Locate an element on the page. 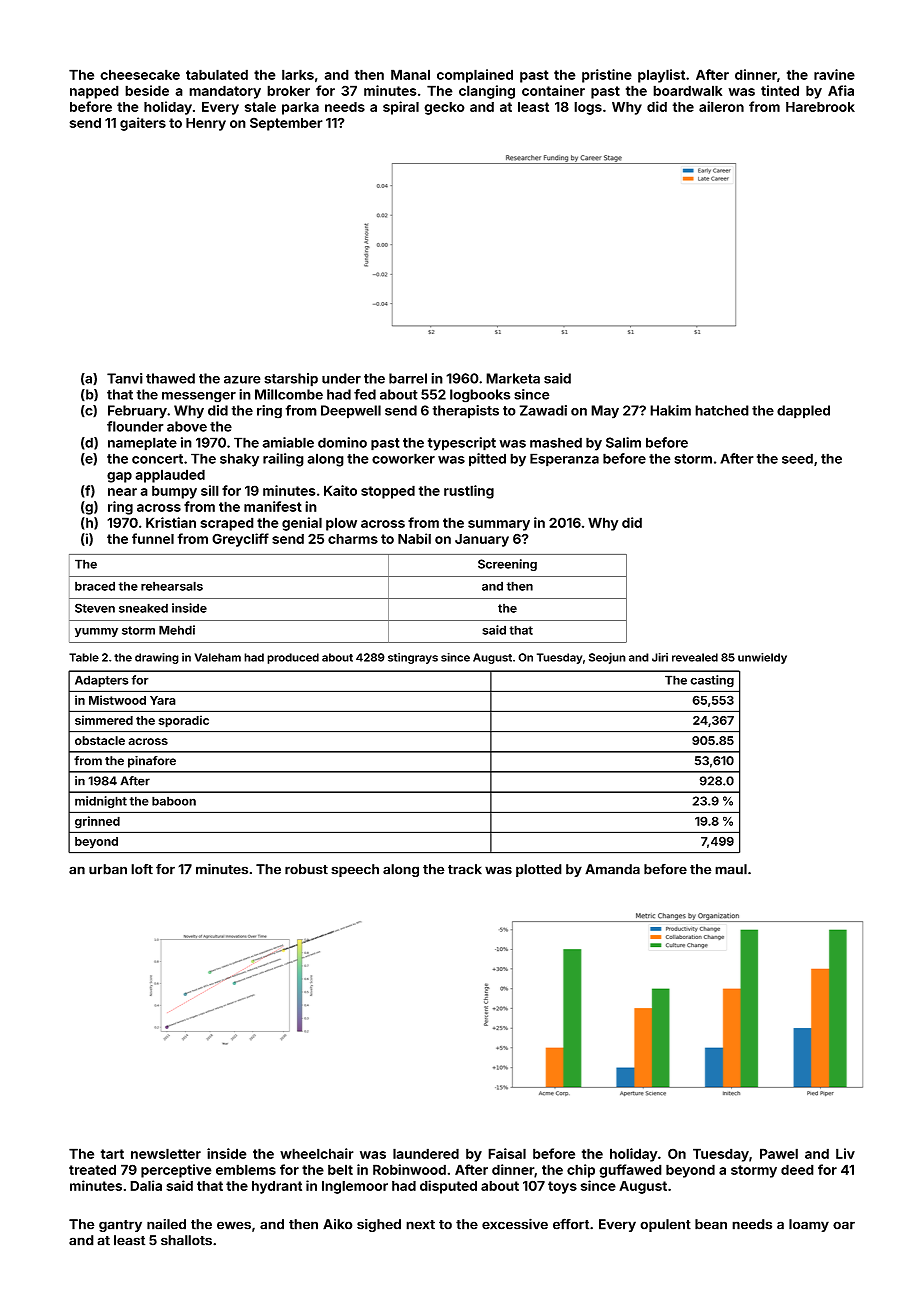 Image resolution: width=924 pixels, height=1308 pixels. tart is located at coordinates (112, 1154).
